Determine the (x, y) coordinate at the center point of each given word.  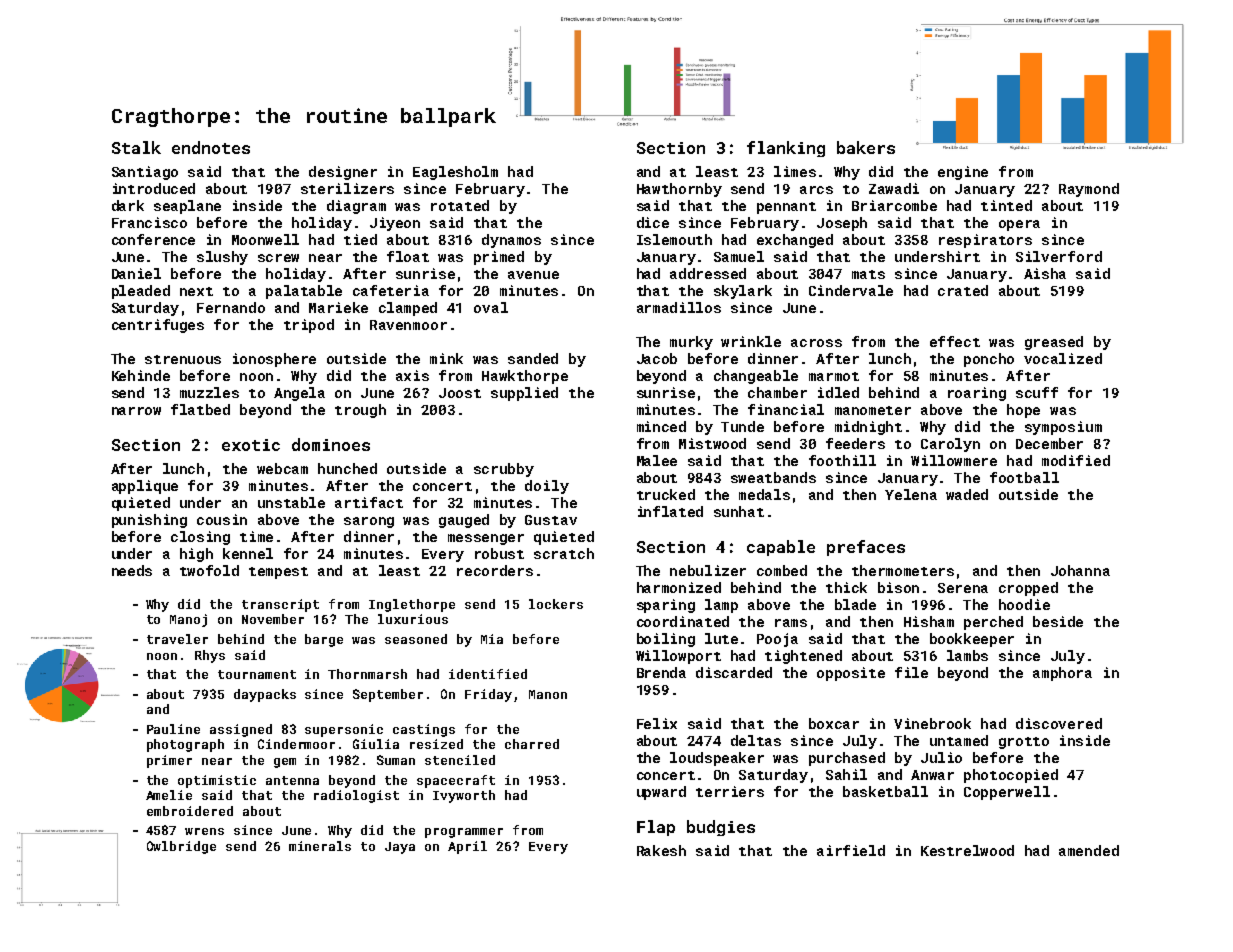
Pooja (777, 640)
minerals (320, 846)
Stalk (136, 147)
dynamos (511, 241)
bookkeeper (972, 640)
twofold (209, 570)
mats (868, 274)
